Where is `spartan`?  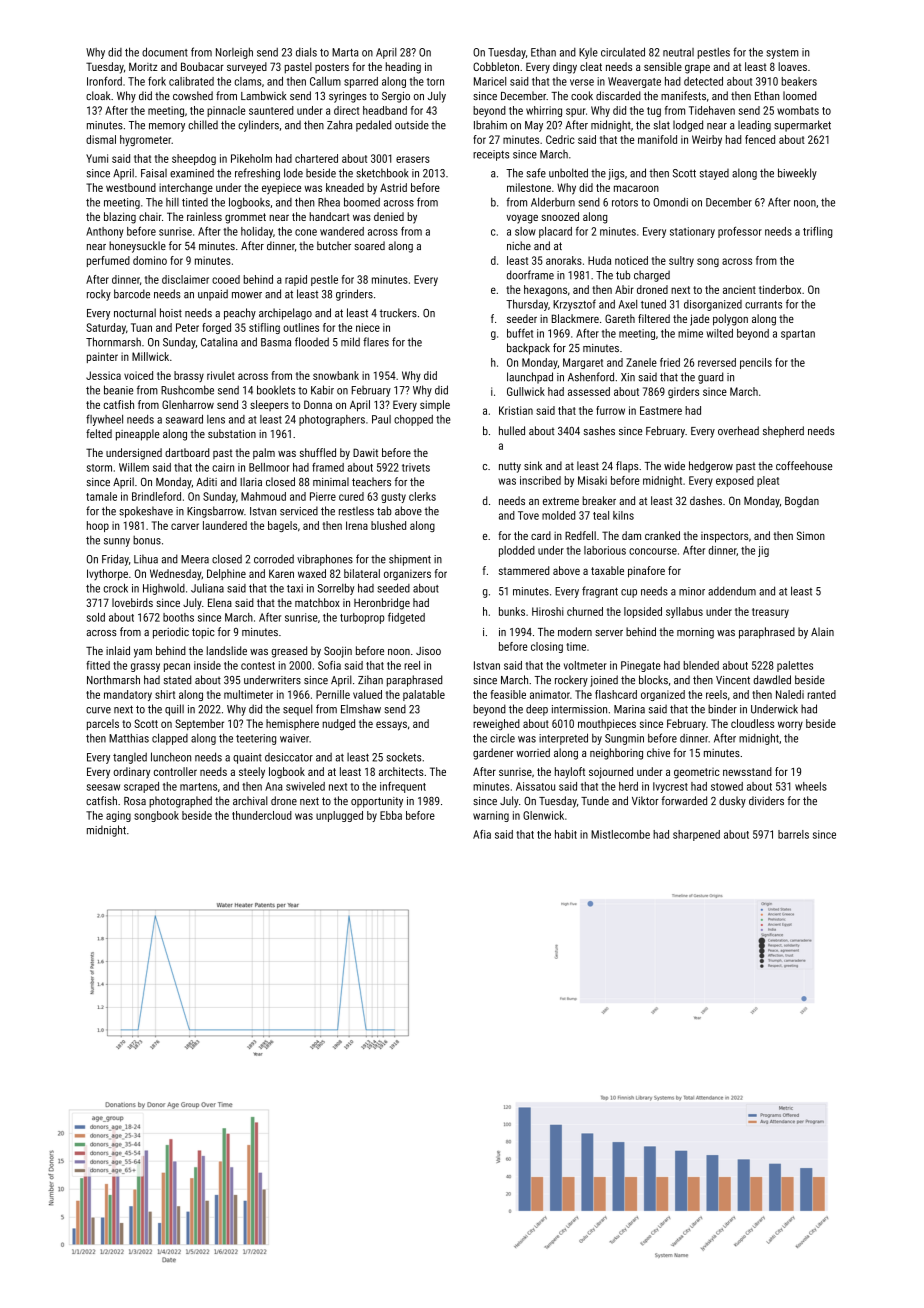
spartan is located at coordinates (798, 335).
